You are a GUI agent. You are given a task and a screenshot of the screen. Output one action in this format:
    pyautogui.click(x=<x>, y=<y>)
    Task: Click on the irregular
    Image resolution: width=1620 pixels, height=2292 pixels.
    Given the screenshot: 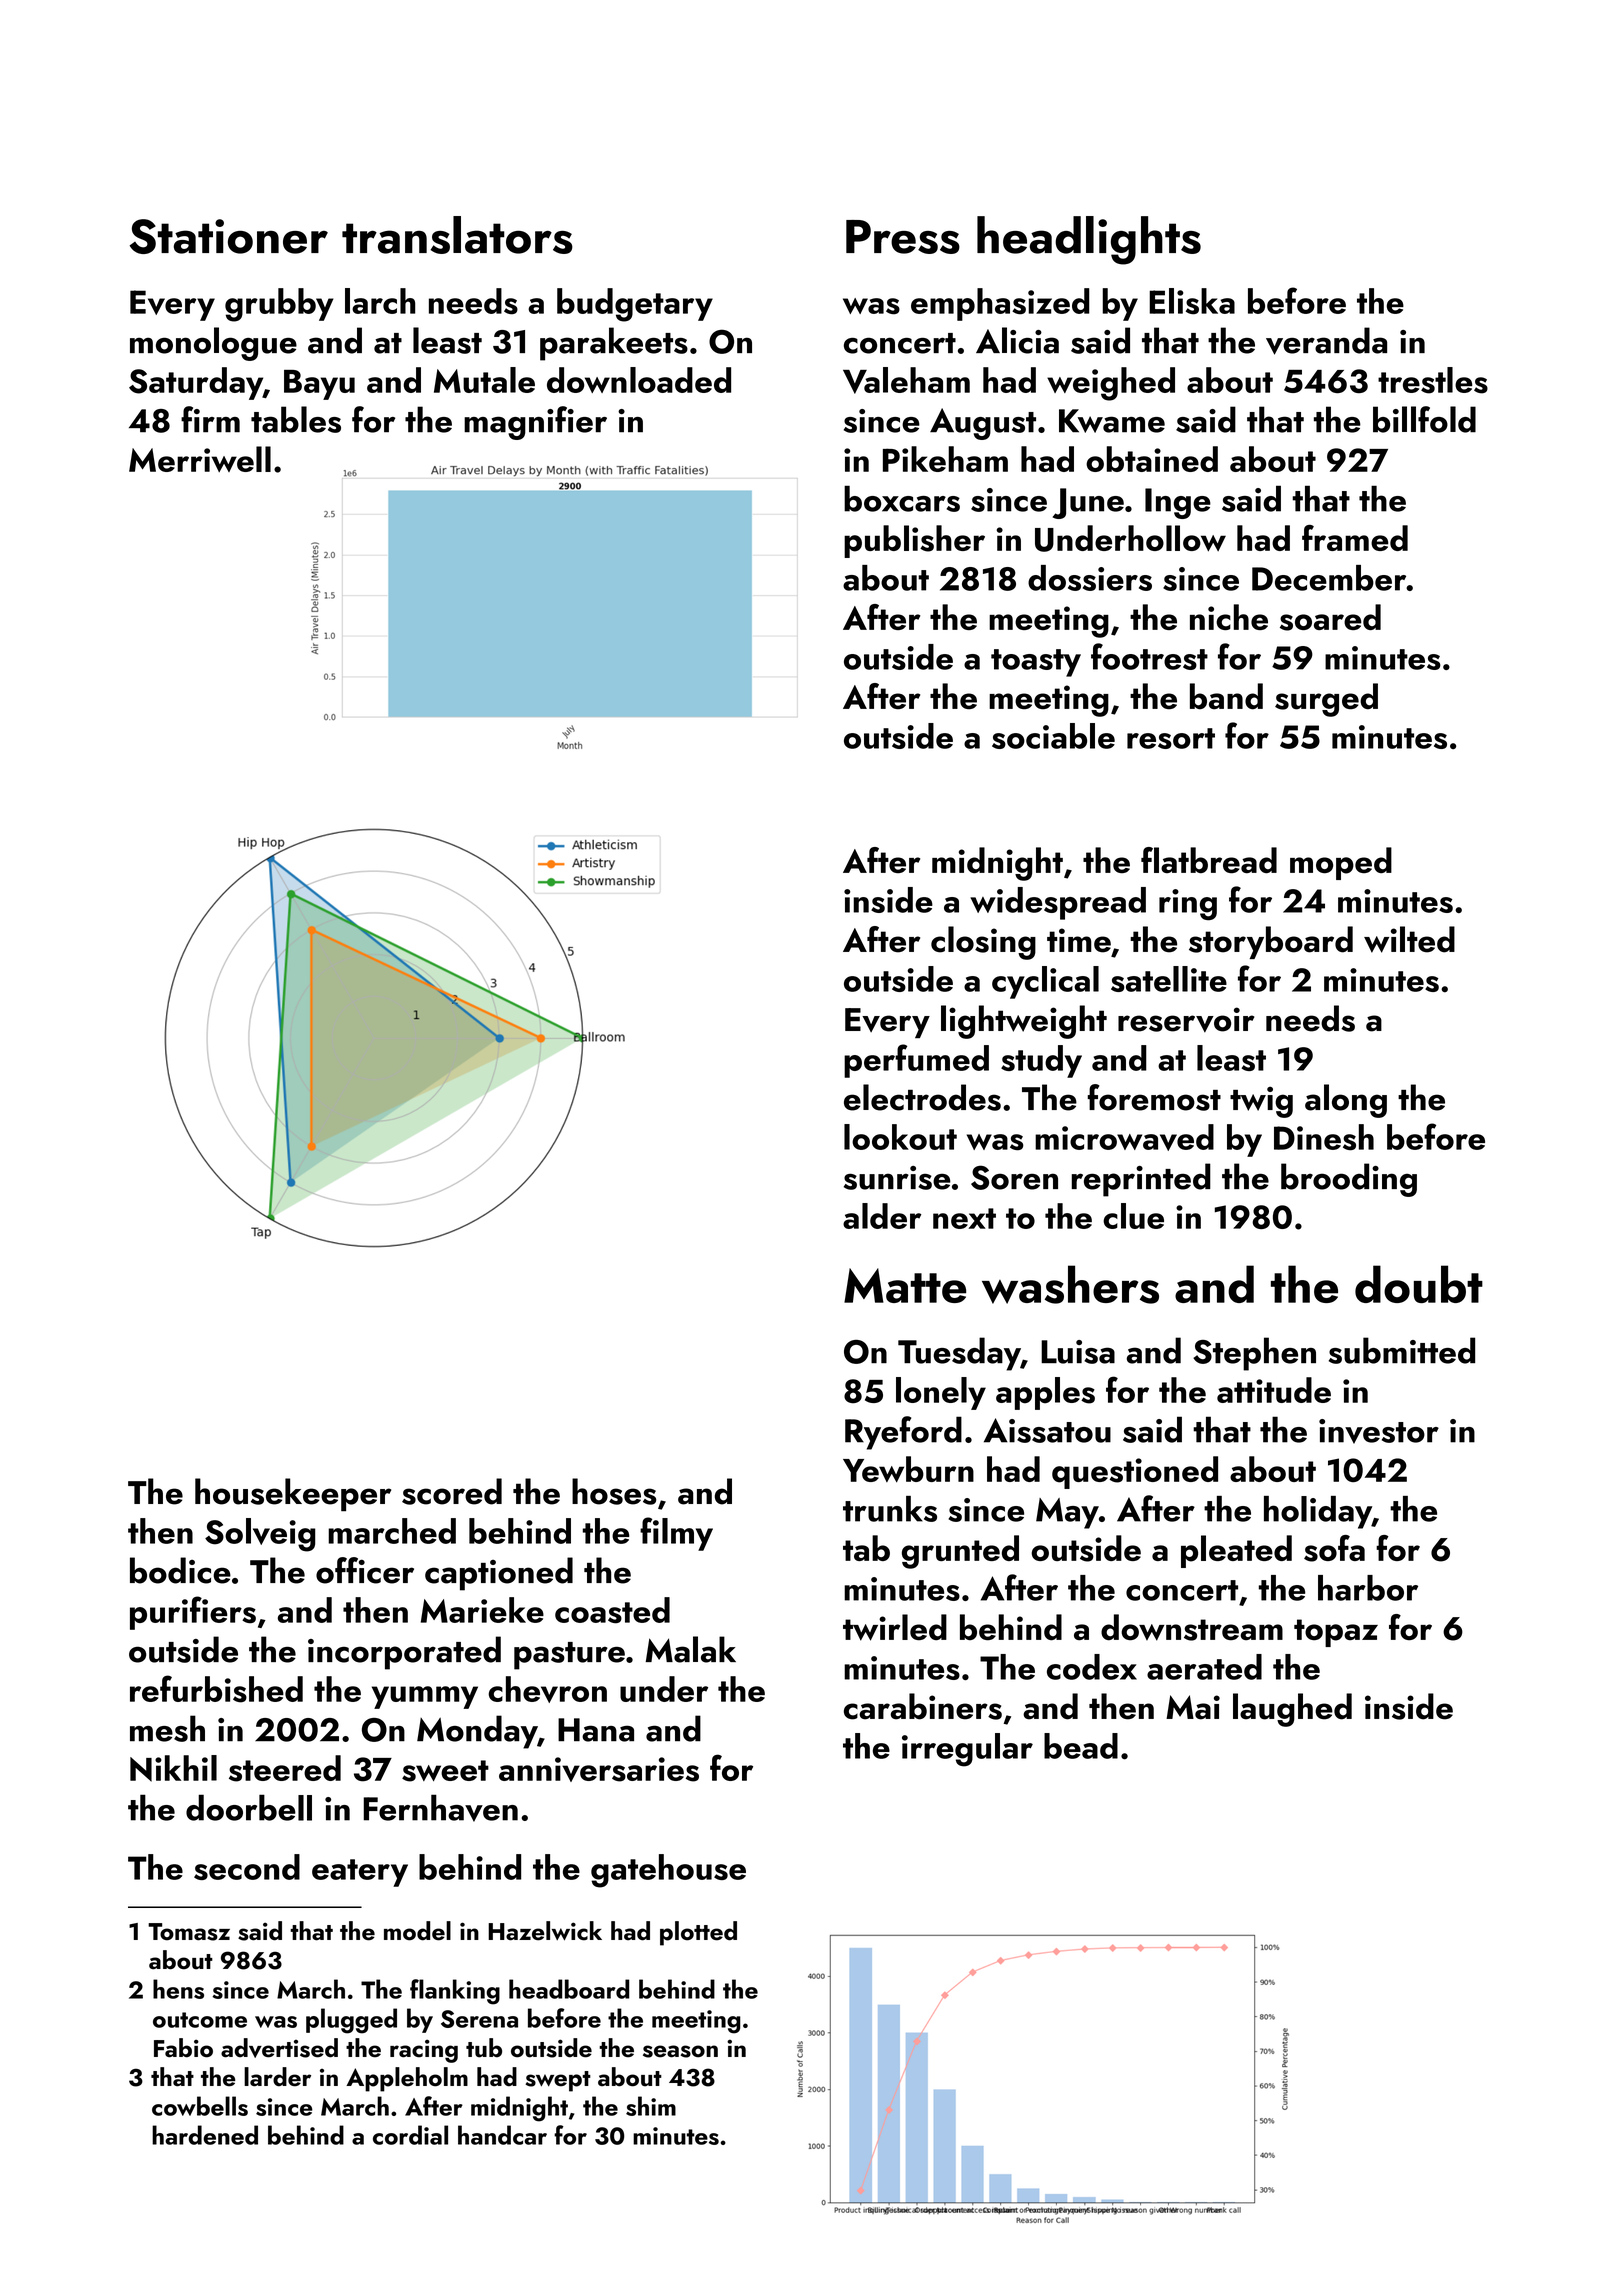 What is the action you would take?
    pyautogui.click(x=967, y=1750)
